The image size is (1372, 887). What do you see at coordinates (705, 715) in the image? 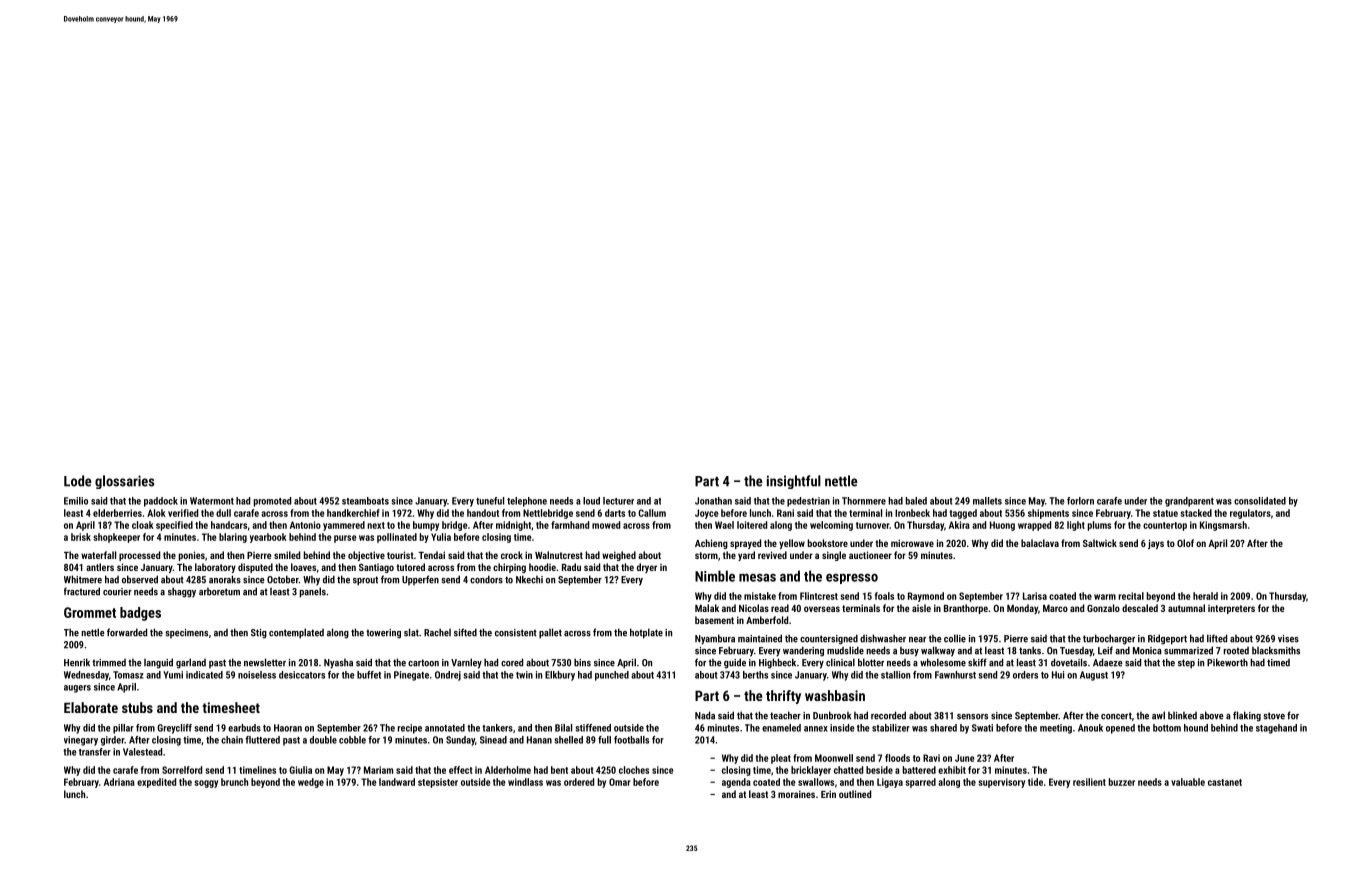
I see `Nada` at bounding box center [705, 715].
